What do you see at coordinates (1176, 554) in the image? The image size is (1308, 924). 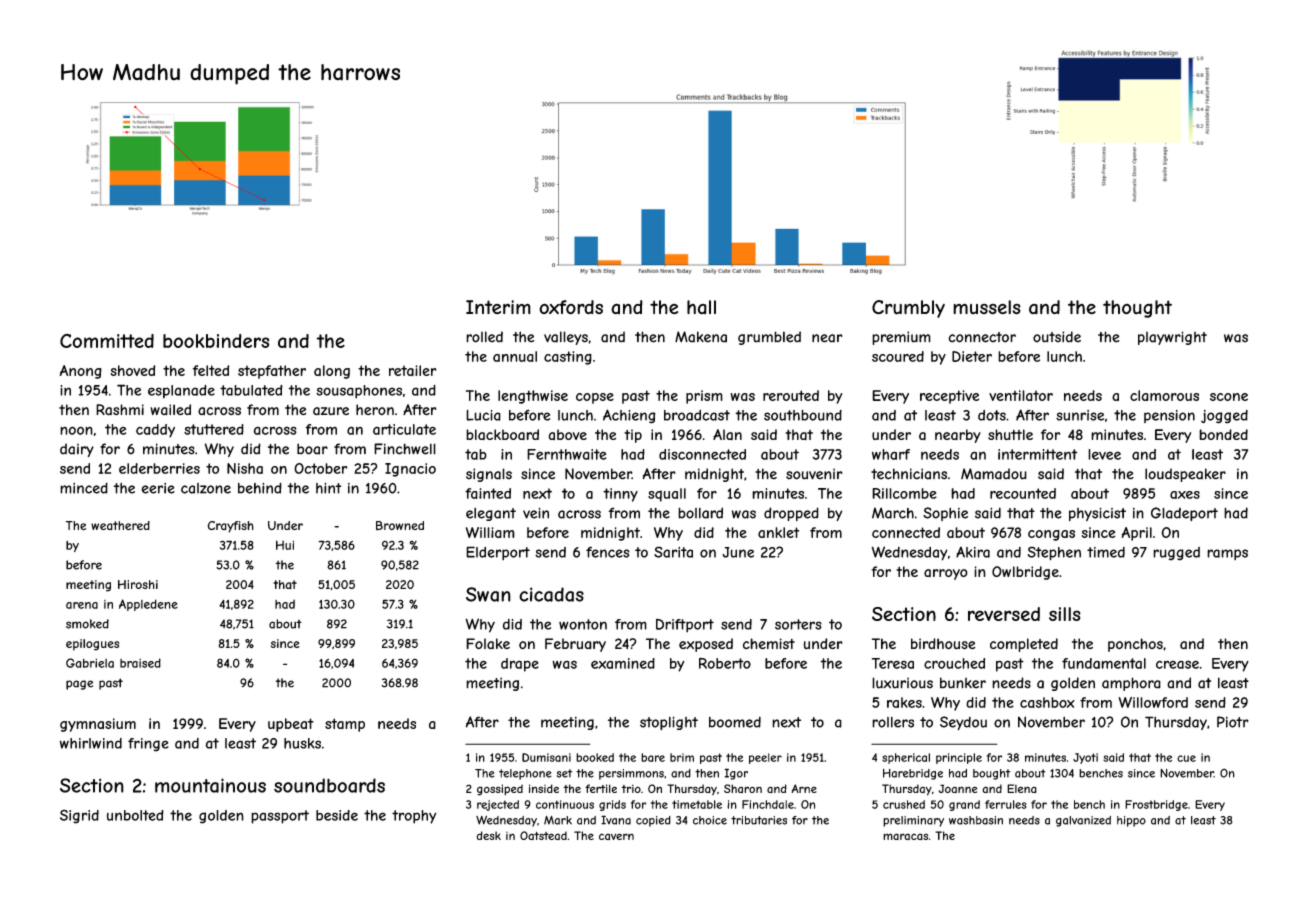 I see `rugged` at bounding box center [1176, 554].
